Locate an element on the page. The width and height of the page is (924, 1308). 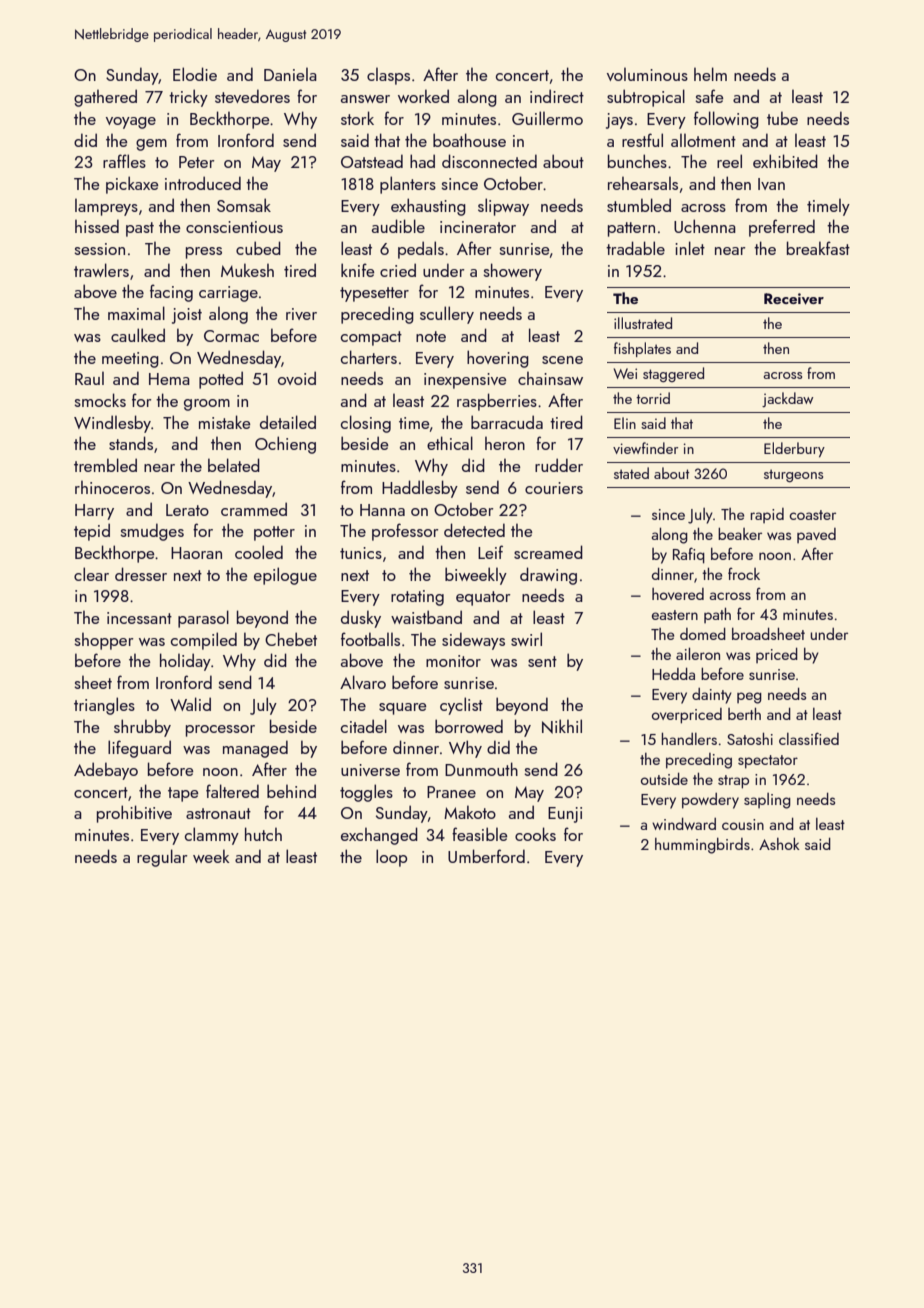
astronaut is located at coordinates (218, 813).
